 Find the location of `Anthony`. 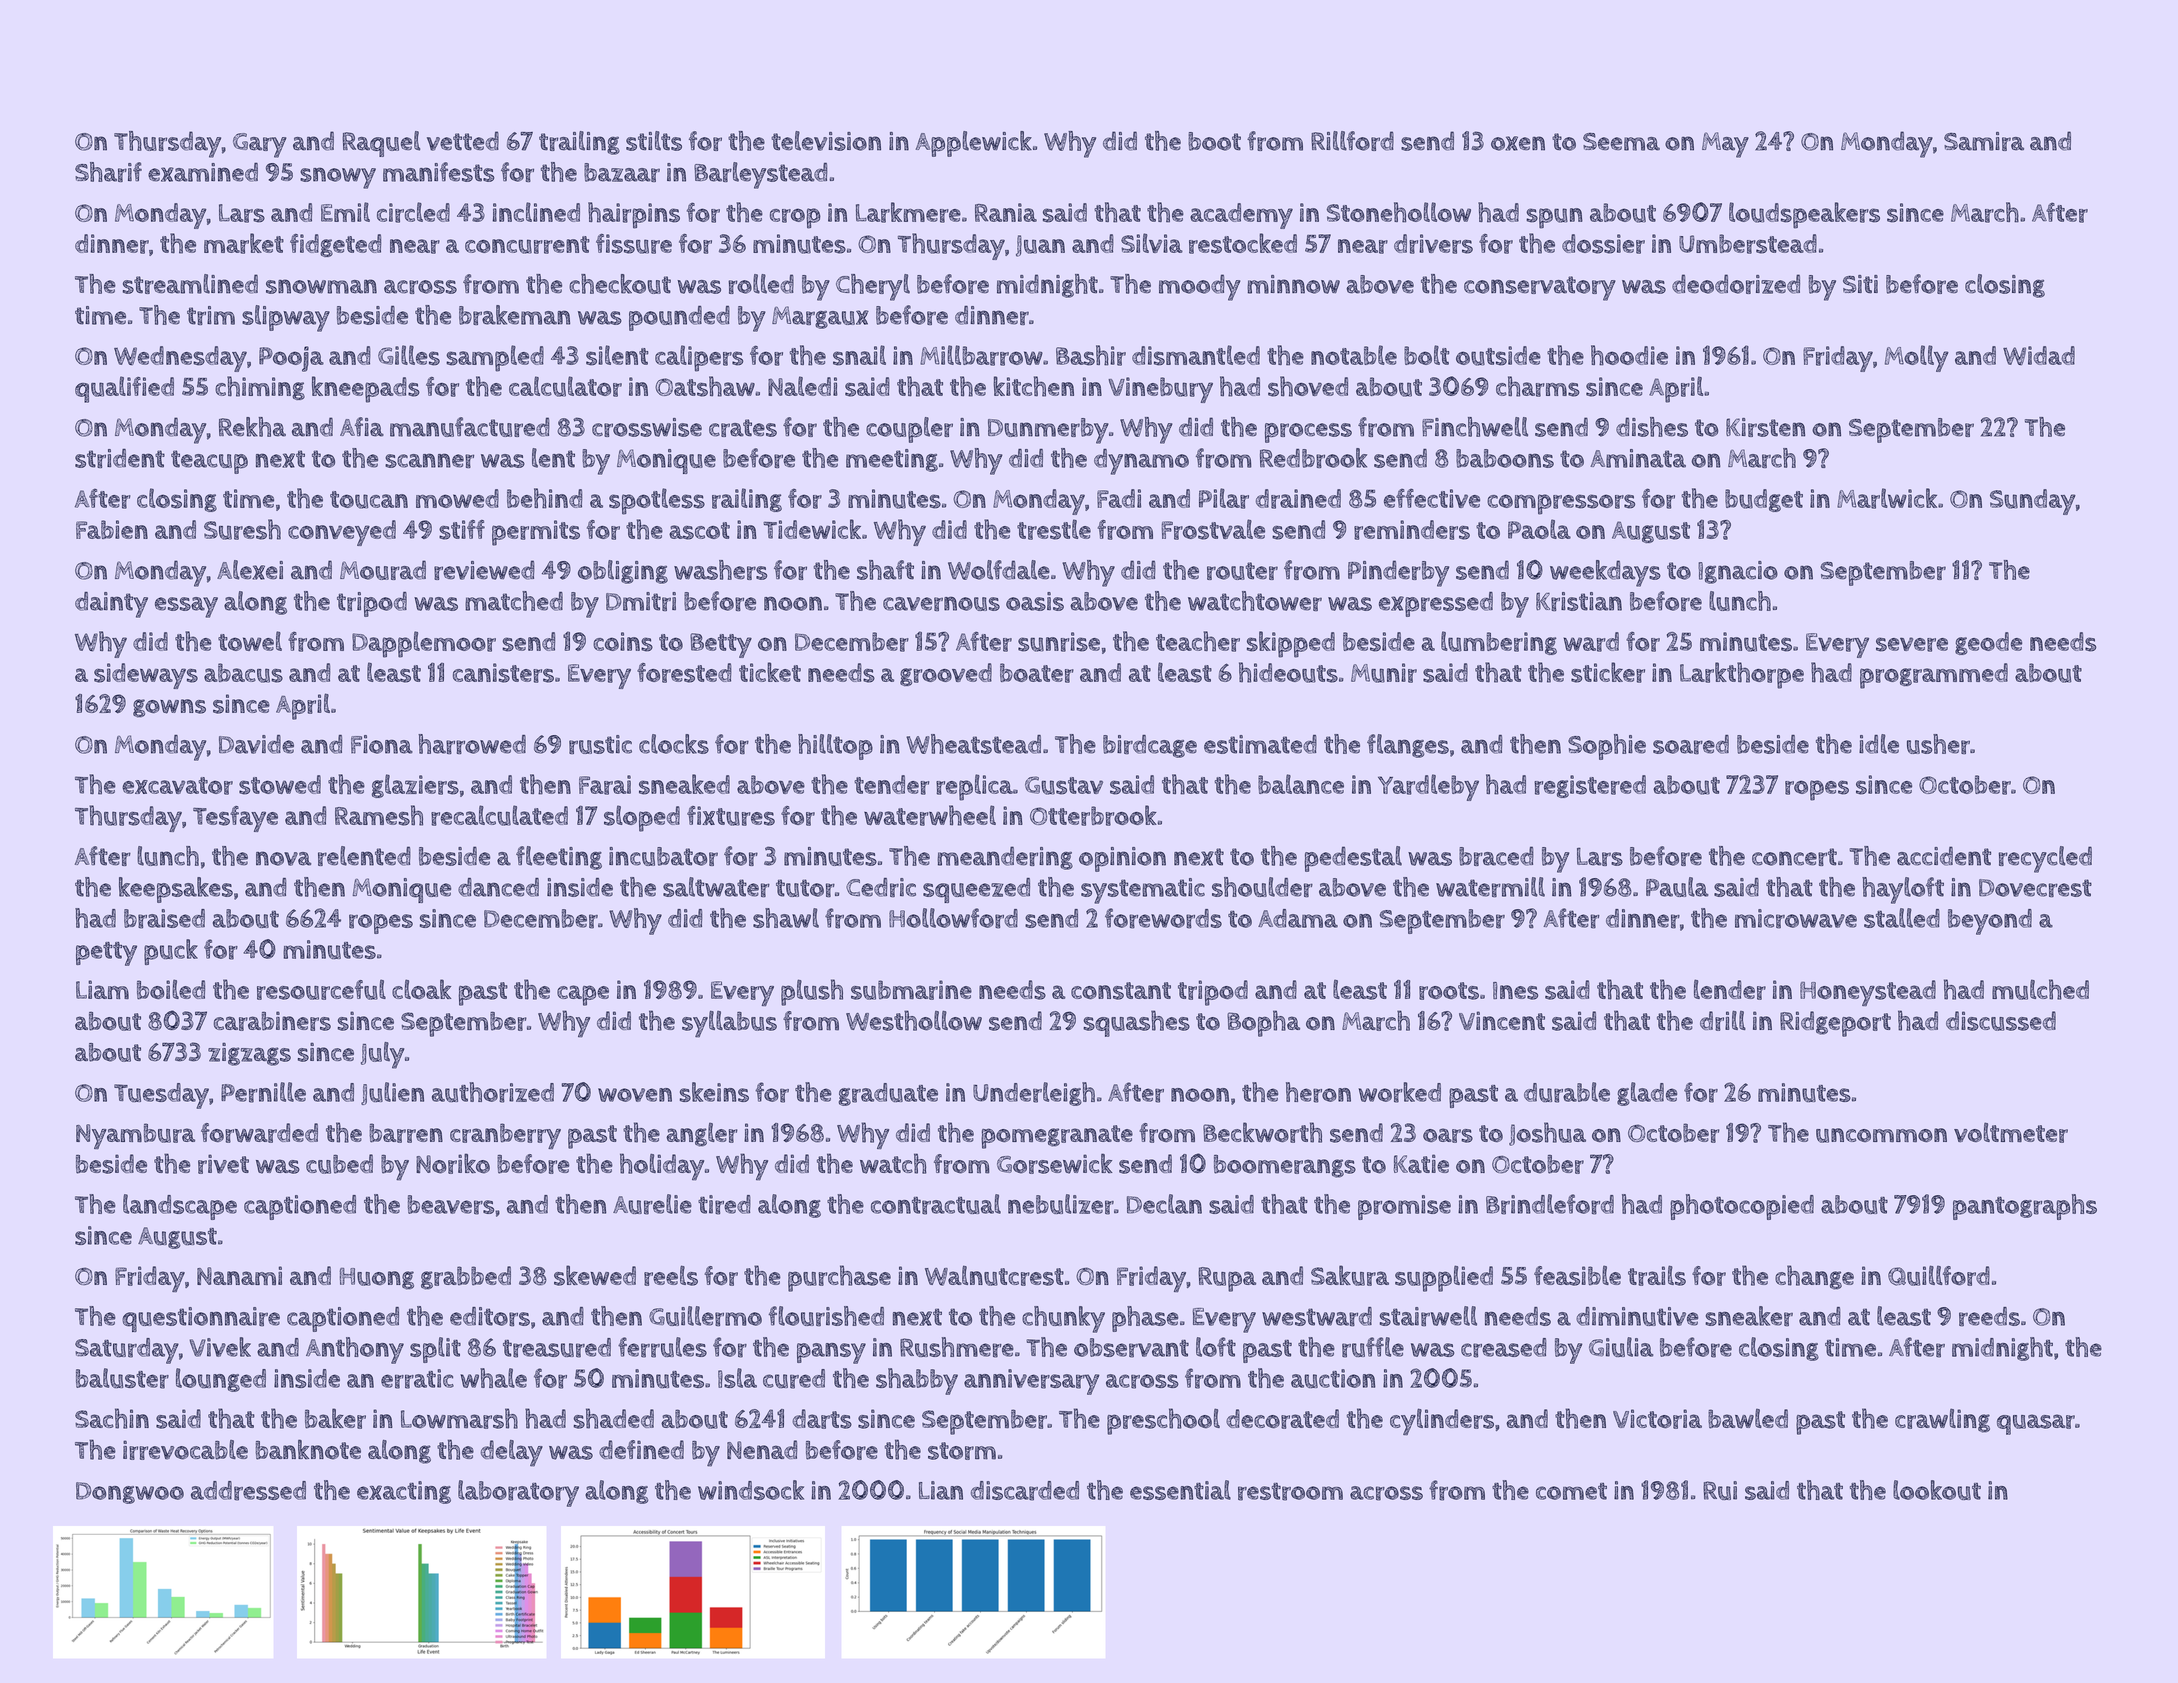

Anthony is located at coordinates (355, 1350).
